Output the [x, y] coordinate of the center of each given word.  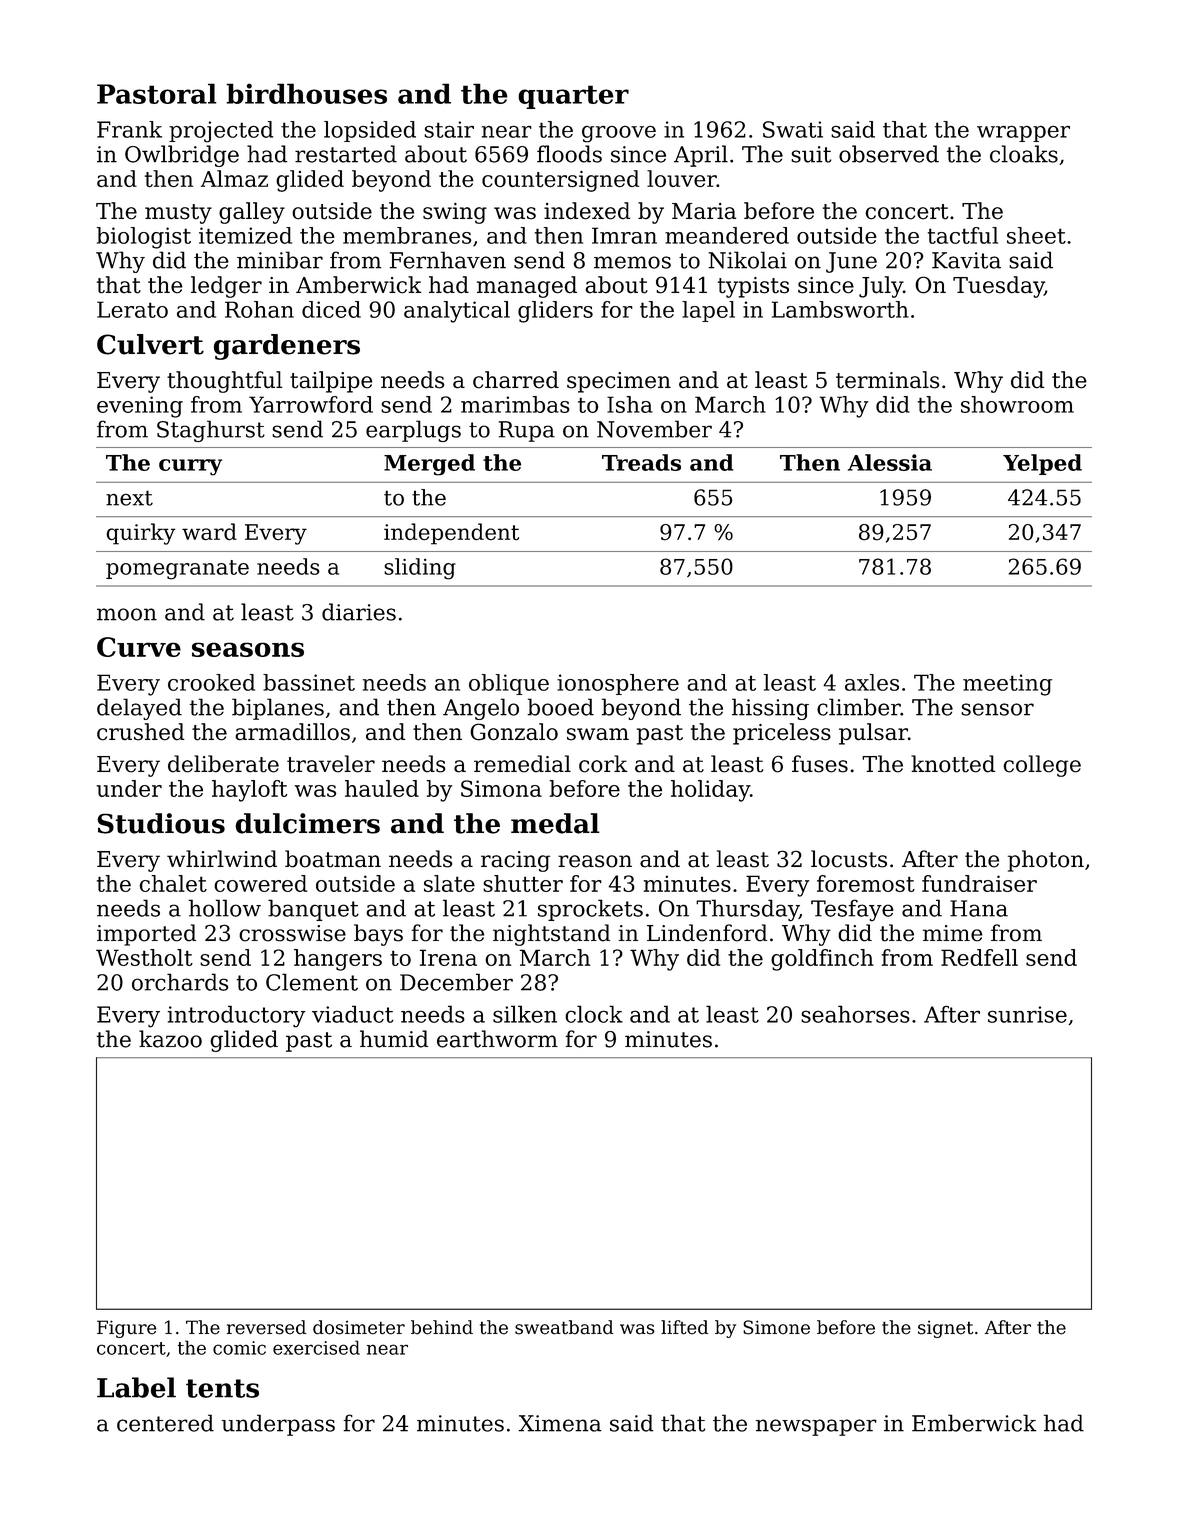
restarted [346, 154]
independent [451, 534]
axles [872, 682]
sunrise [1027, 1014]
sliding [420, 569]
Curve [139, 647]
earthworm [497, 1039]
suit [811, 154]
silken [525, 1014]
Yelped [1042, 464]
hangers [338, 960]
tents [222, 1388]
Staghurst [211, 431]
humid [394, 1039]
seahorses [855, 1014]
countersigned [560, 181]
